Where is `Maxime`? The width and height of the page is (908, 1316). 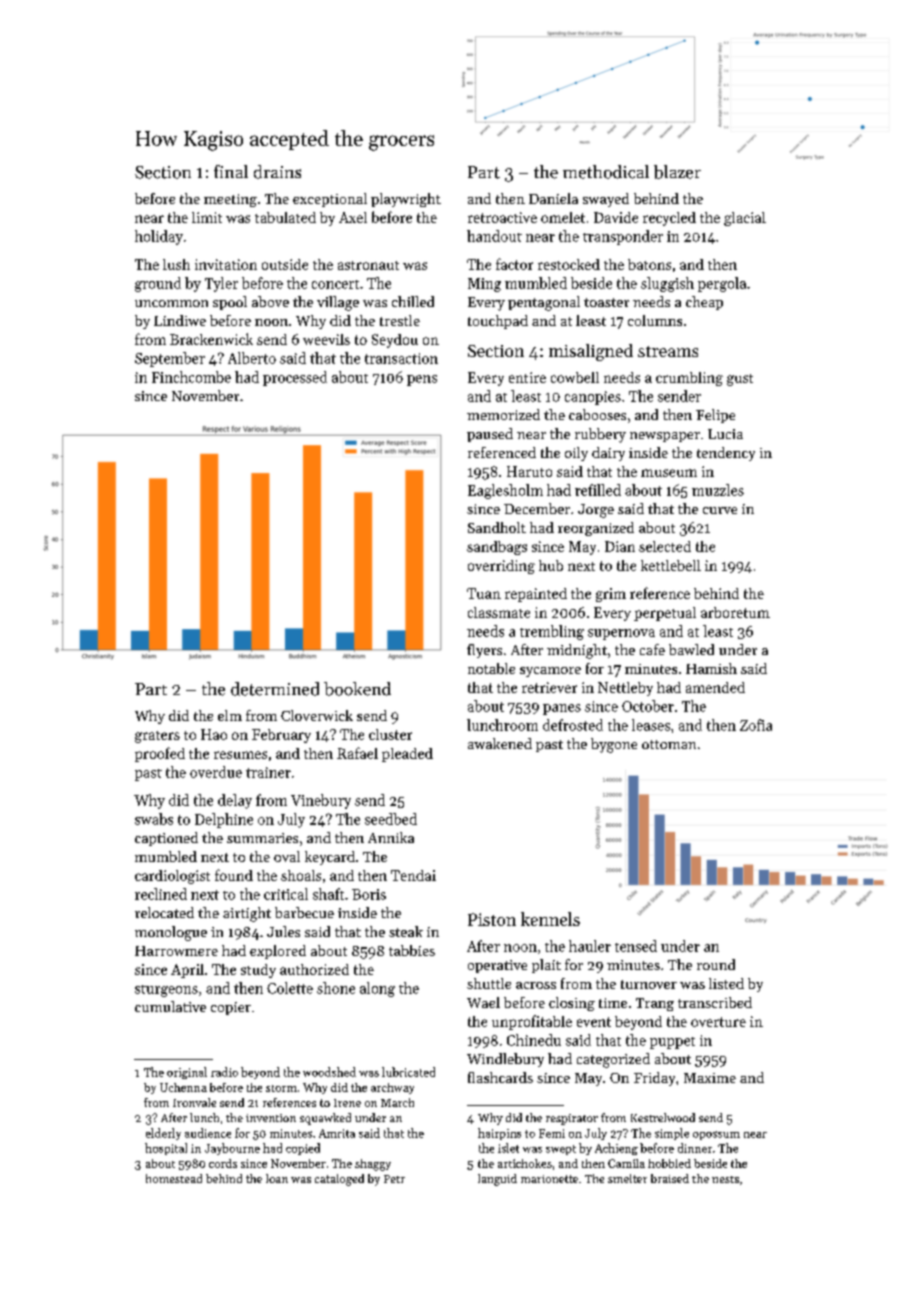
Maxime is located at coordinates (710, 1078).
